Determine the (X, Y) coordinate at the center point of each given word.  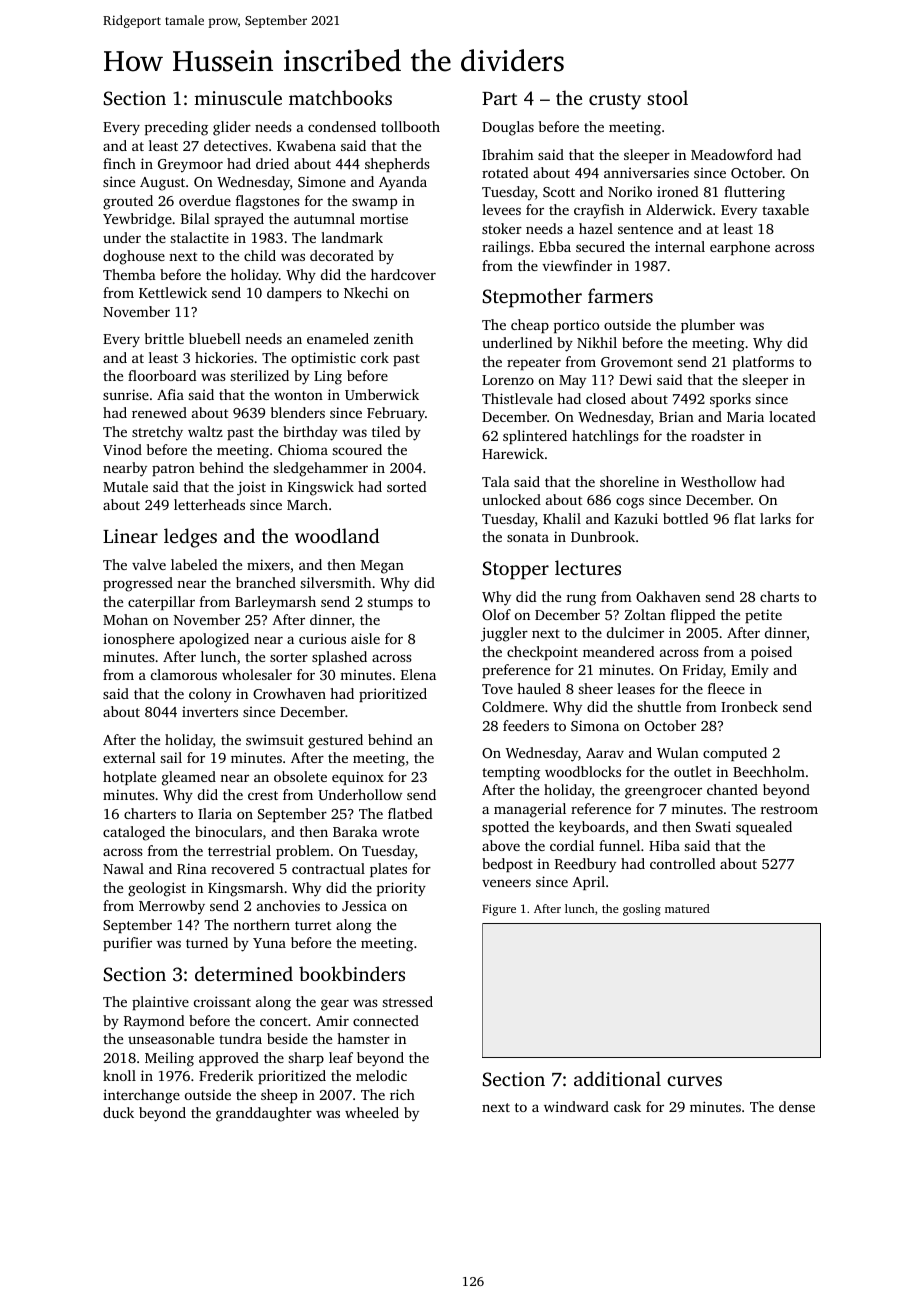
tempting (511, 773)
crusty (615, 101)
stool (667, 97)
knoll (119, 1075)
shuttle (659, 706)
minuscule (238, 97)
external (129, 757)
